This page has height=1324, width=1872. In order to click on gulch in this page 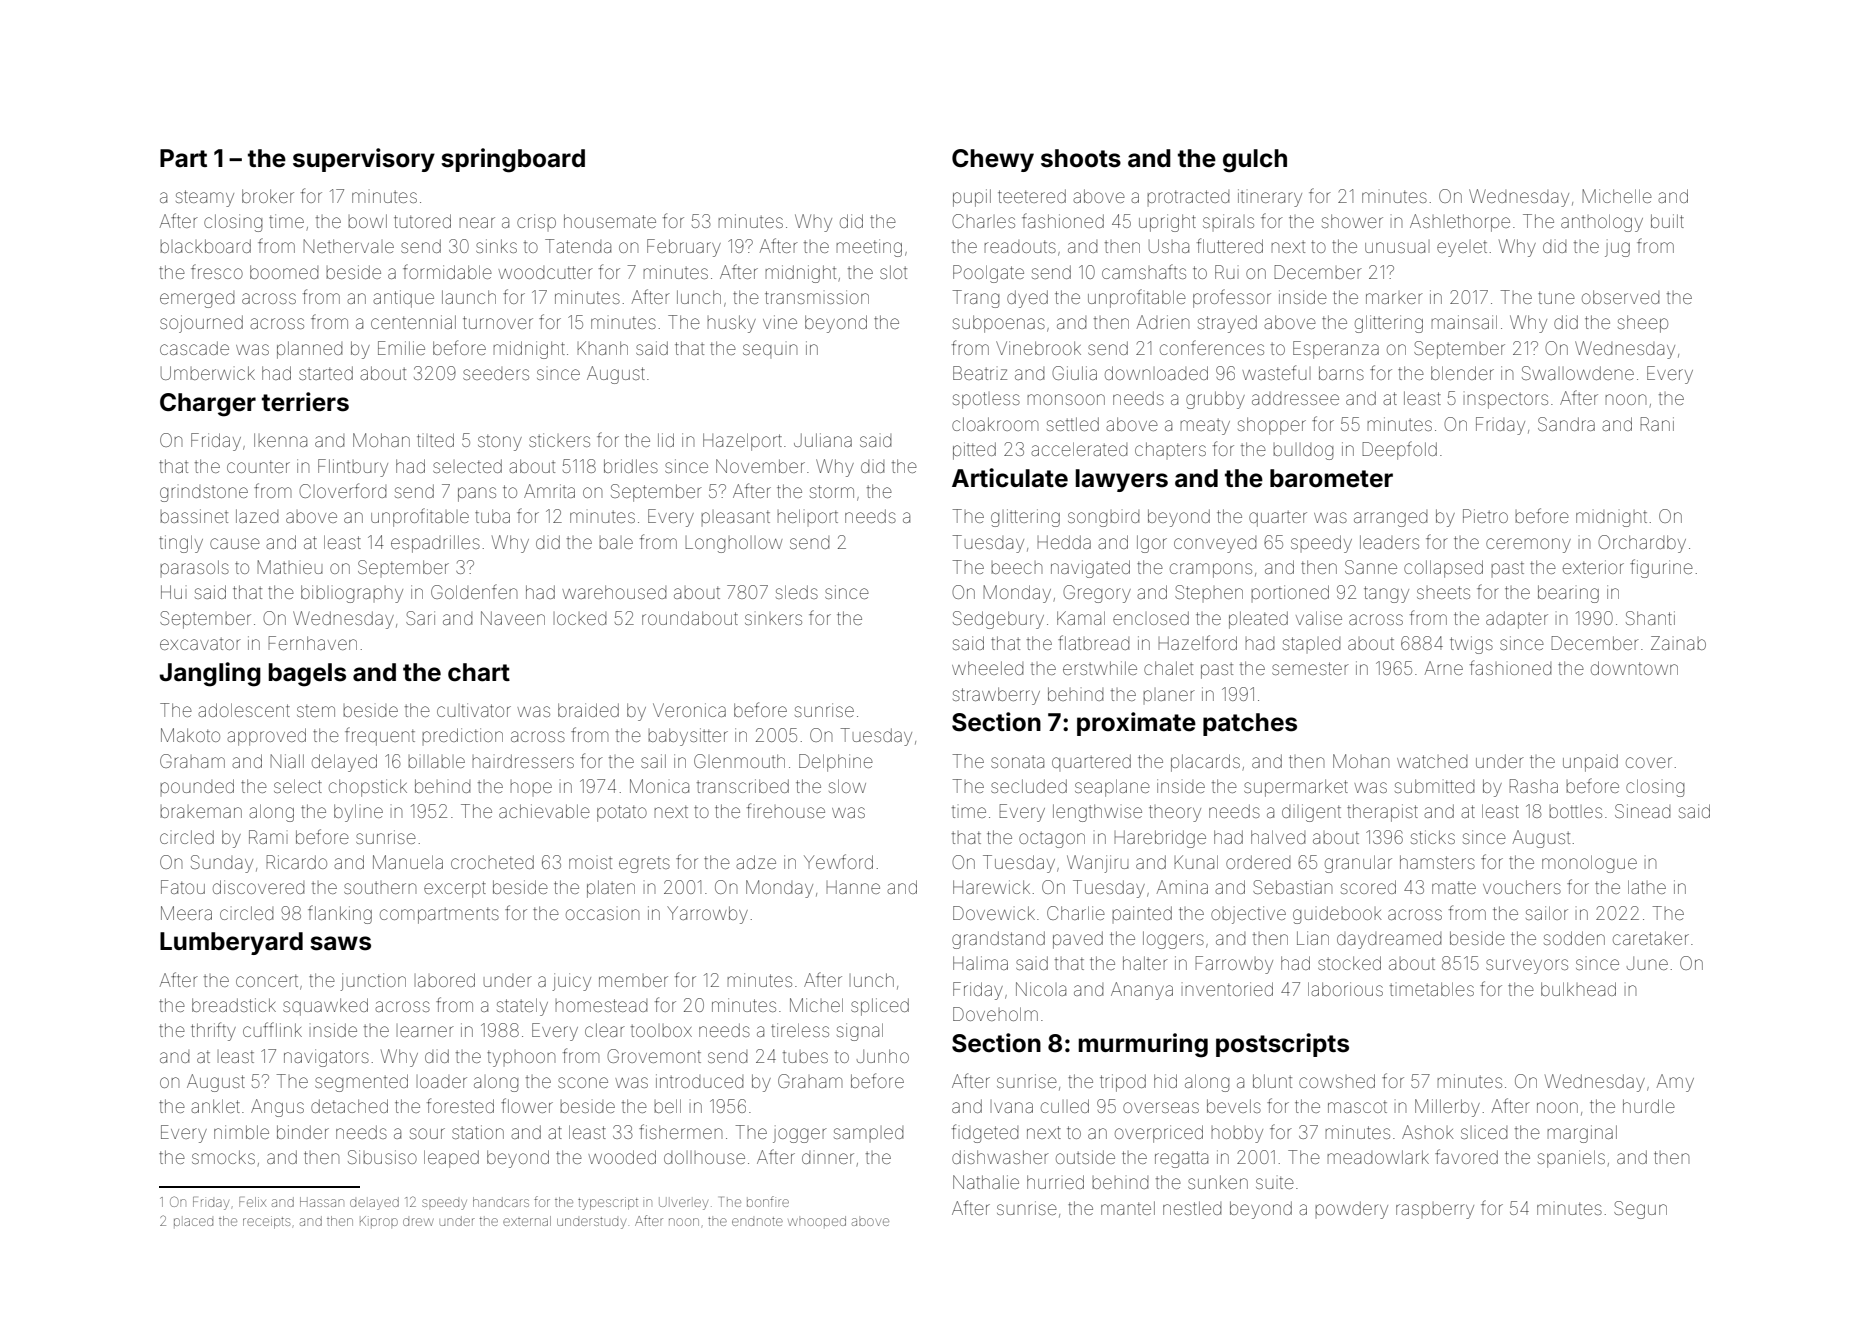, I will do `click(1255, 161)`.
